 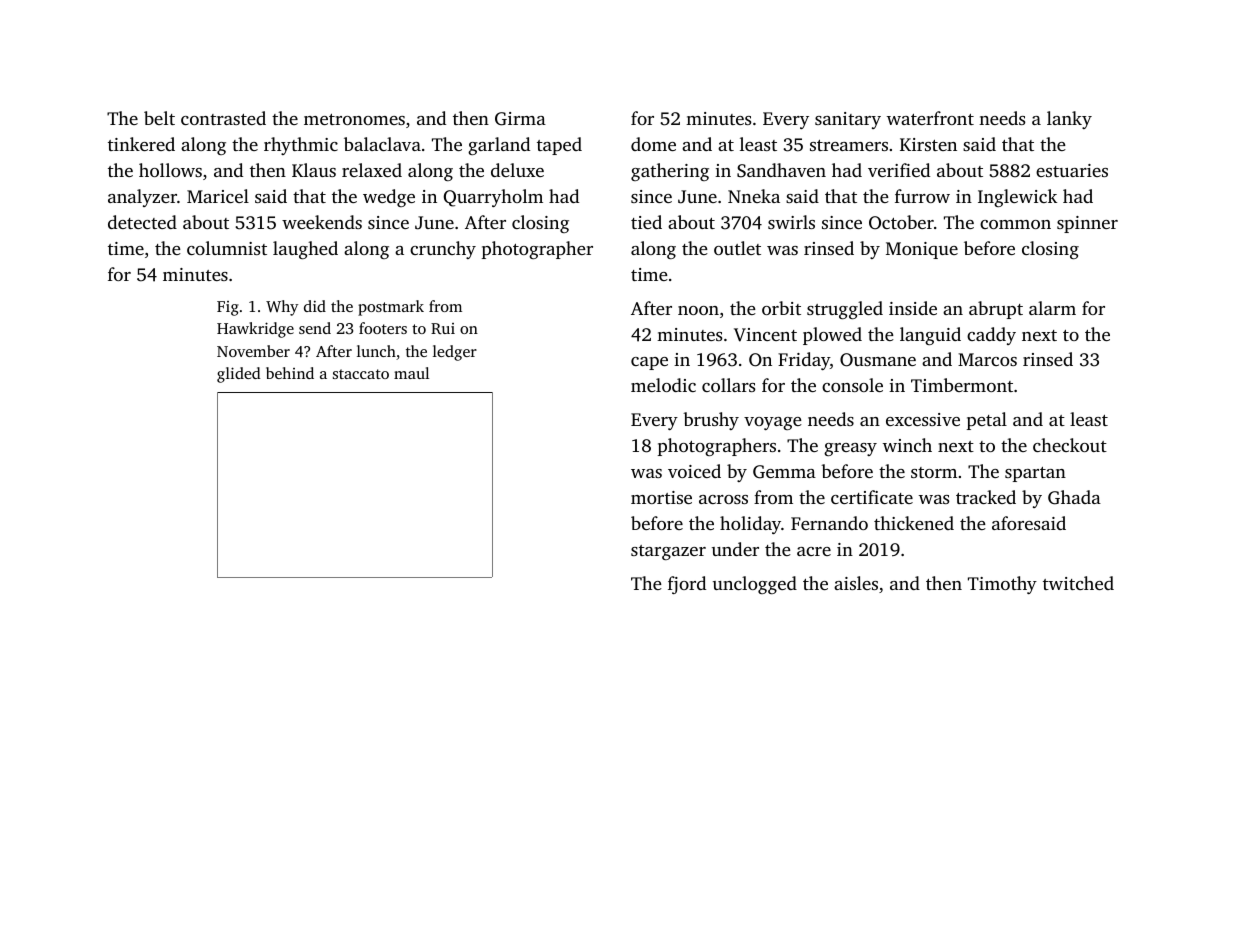 What do you see at coordinates (755, 585) in the screenshot?
I see `unclogged` at bounding box center [755, 585].
